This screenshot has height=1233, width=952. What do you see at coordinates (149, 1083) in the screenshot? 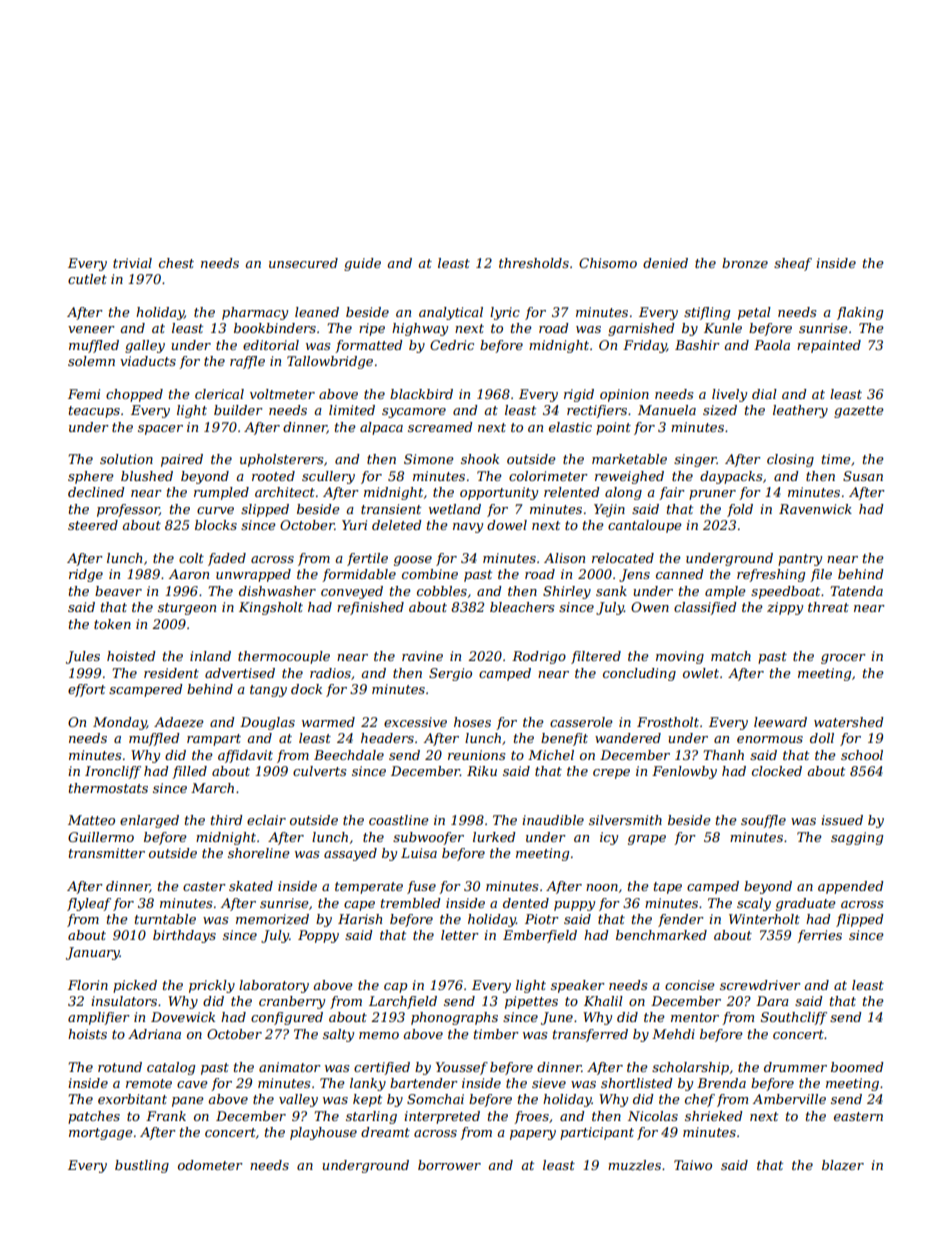
I see `remote` at bounding box center [149, 1083].
